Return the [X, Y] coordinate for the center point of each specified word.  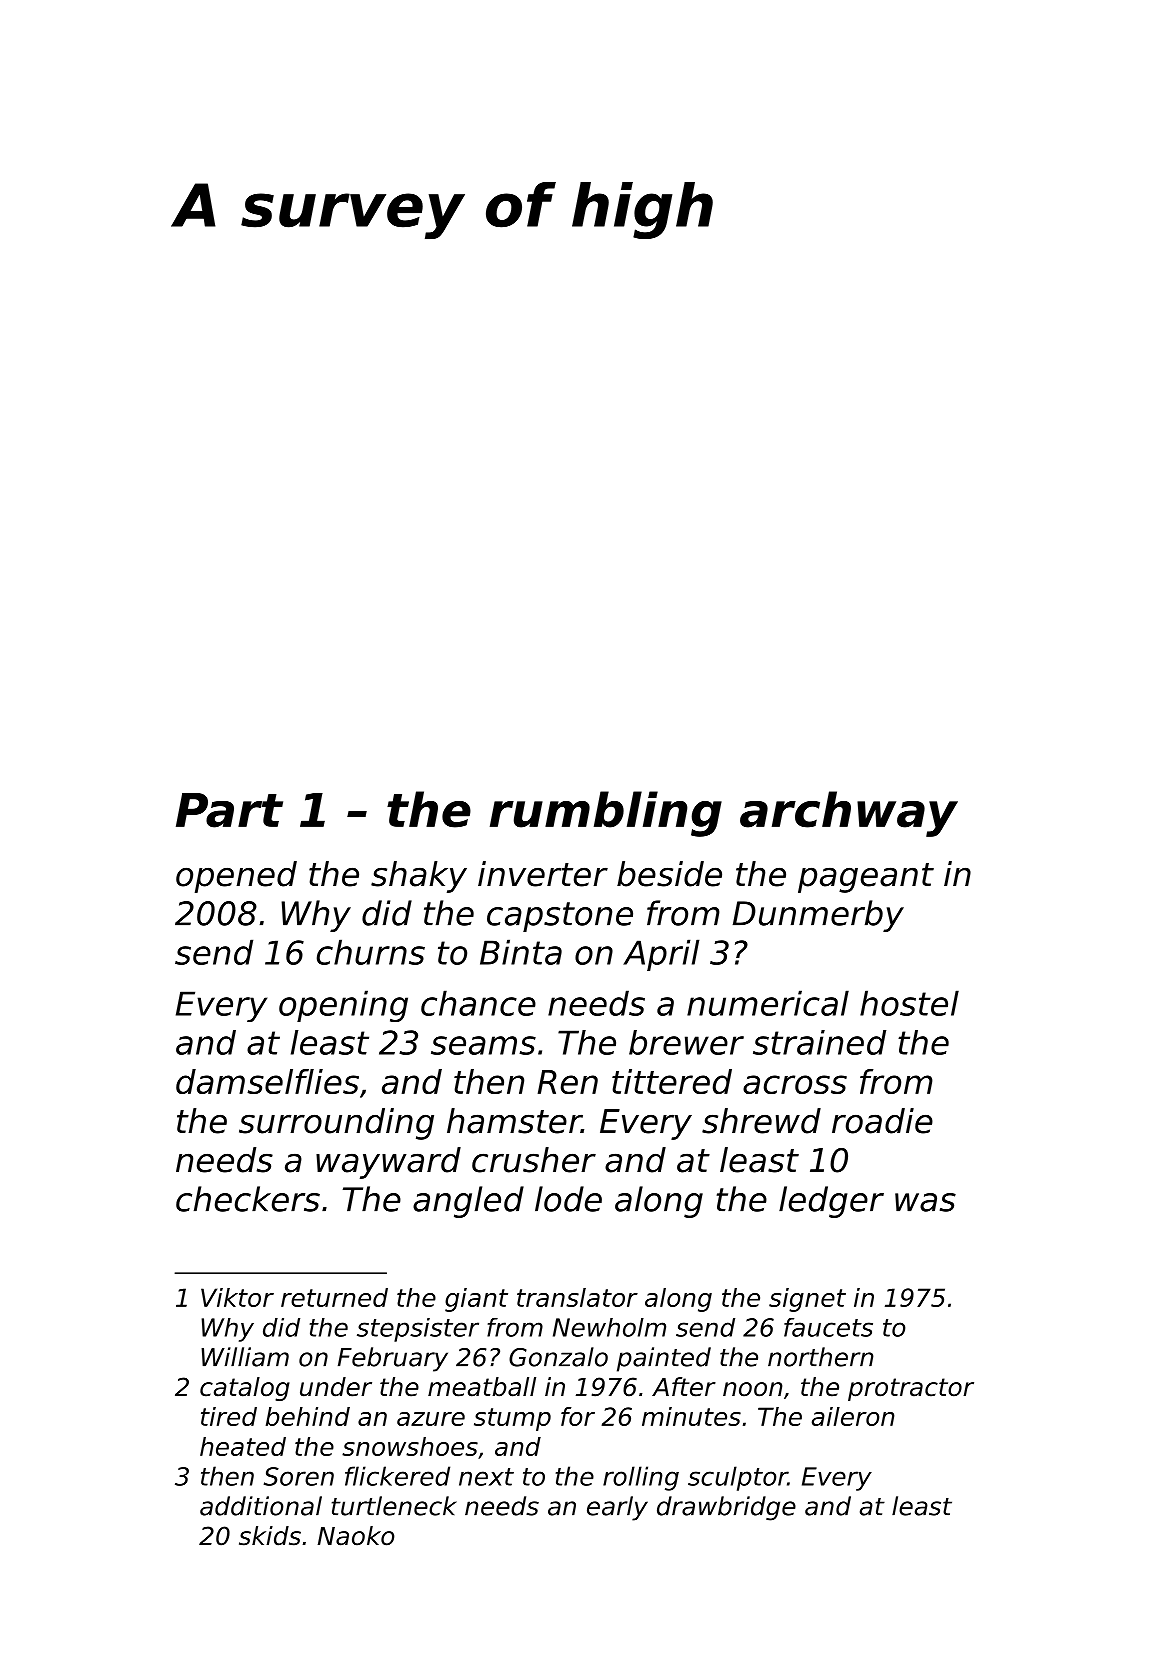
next [486, 1477]
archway [849, 814]
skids [270, 1536]
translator [577, 1297]
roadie [882, 1121]
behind [308, 1416]
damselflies [267, 1081]
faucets [828, 1327]
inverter [543, 874]
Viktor [237, 1297]
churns [371, 952]
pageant [866, 878]
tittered [672, 1081]
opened [236, 877]
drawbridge [726, 1508]
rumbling [606, 814]
